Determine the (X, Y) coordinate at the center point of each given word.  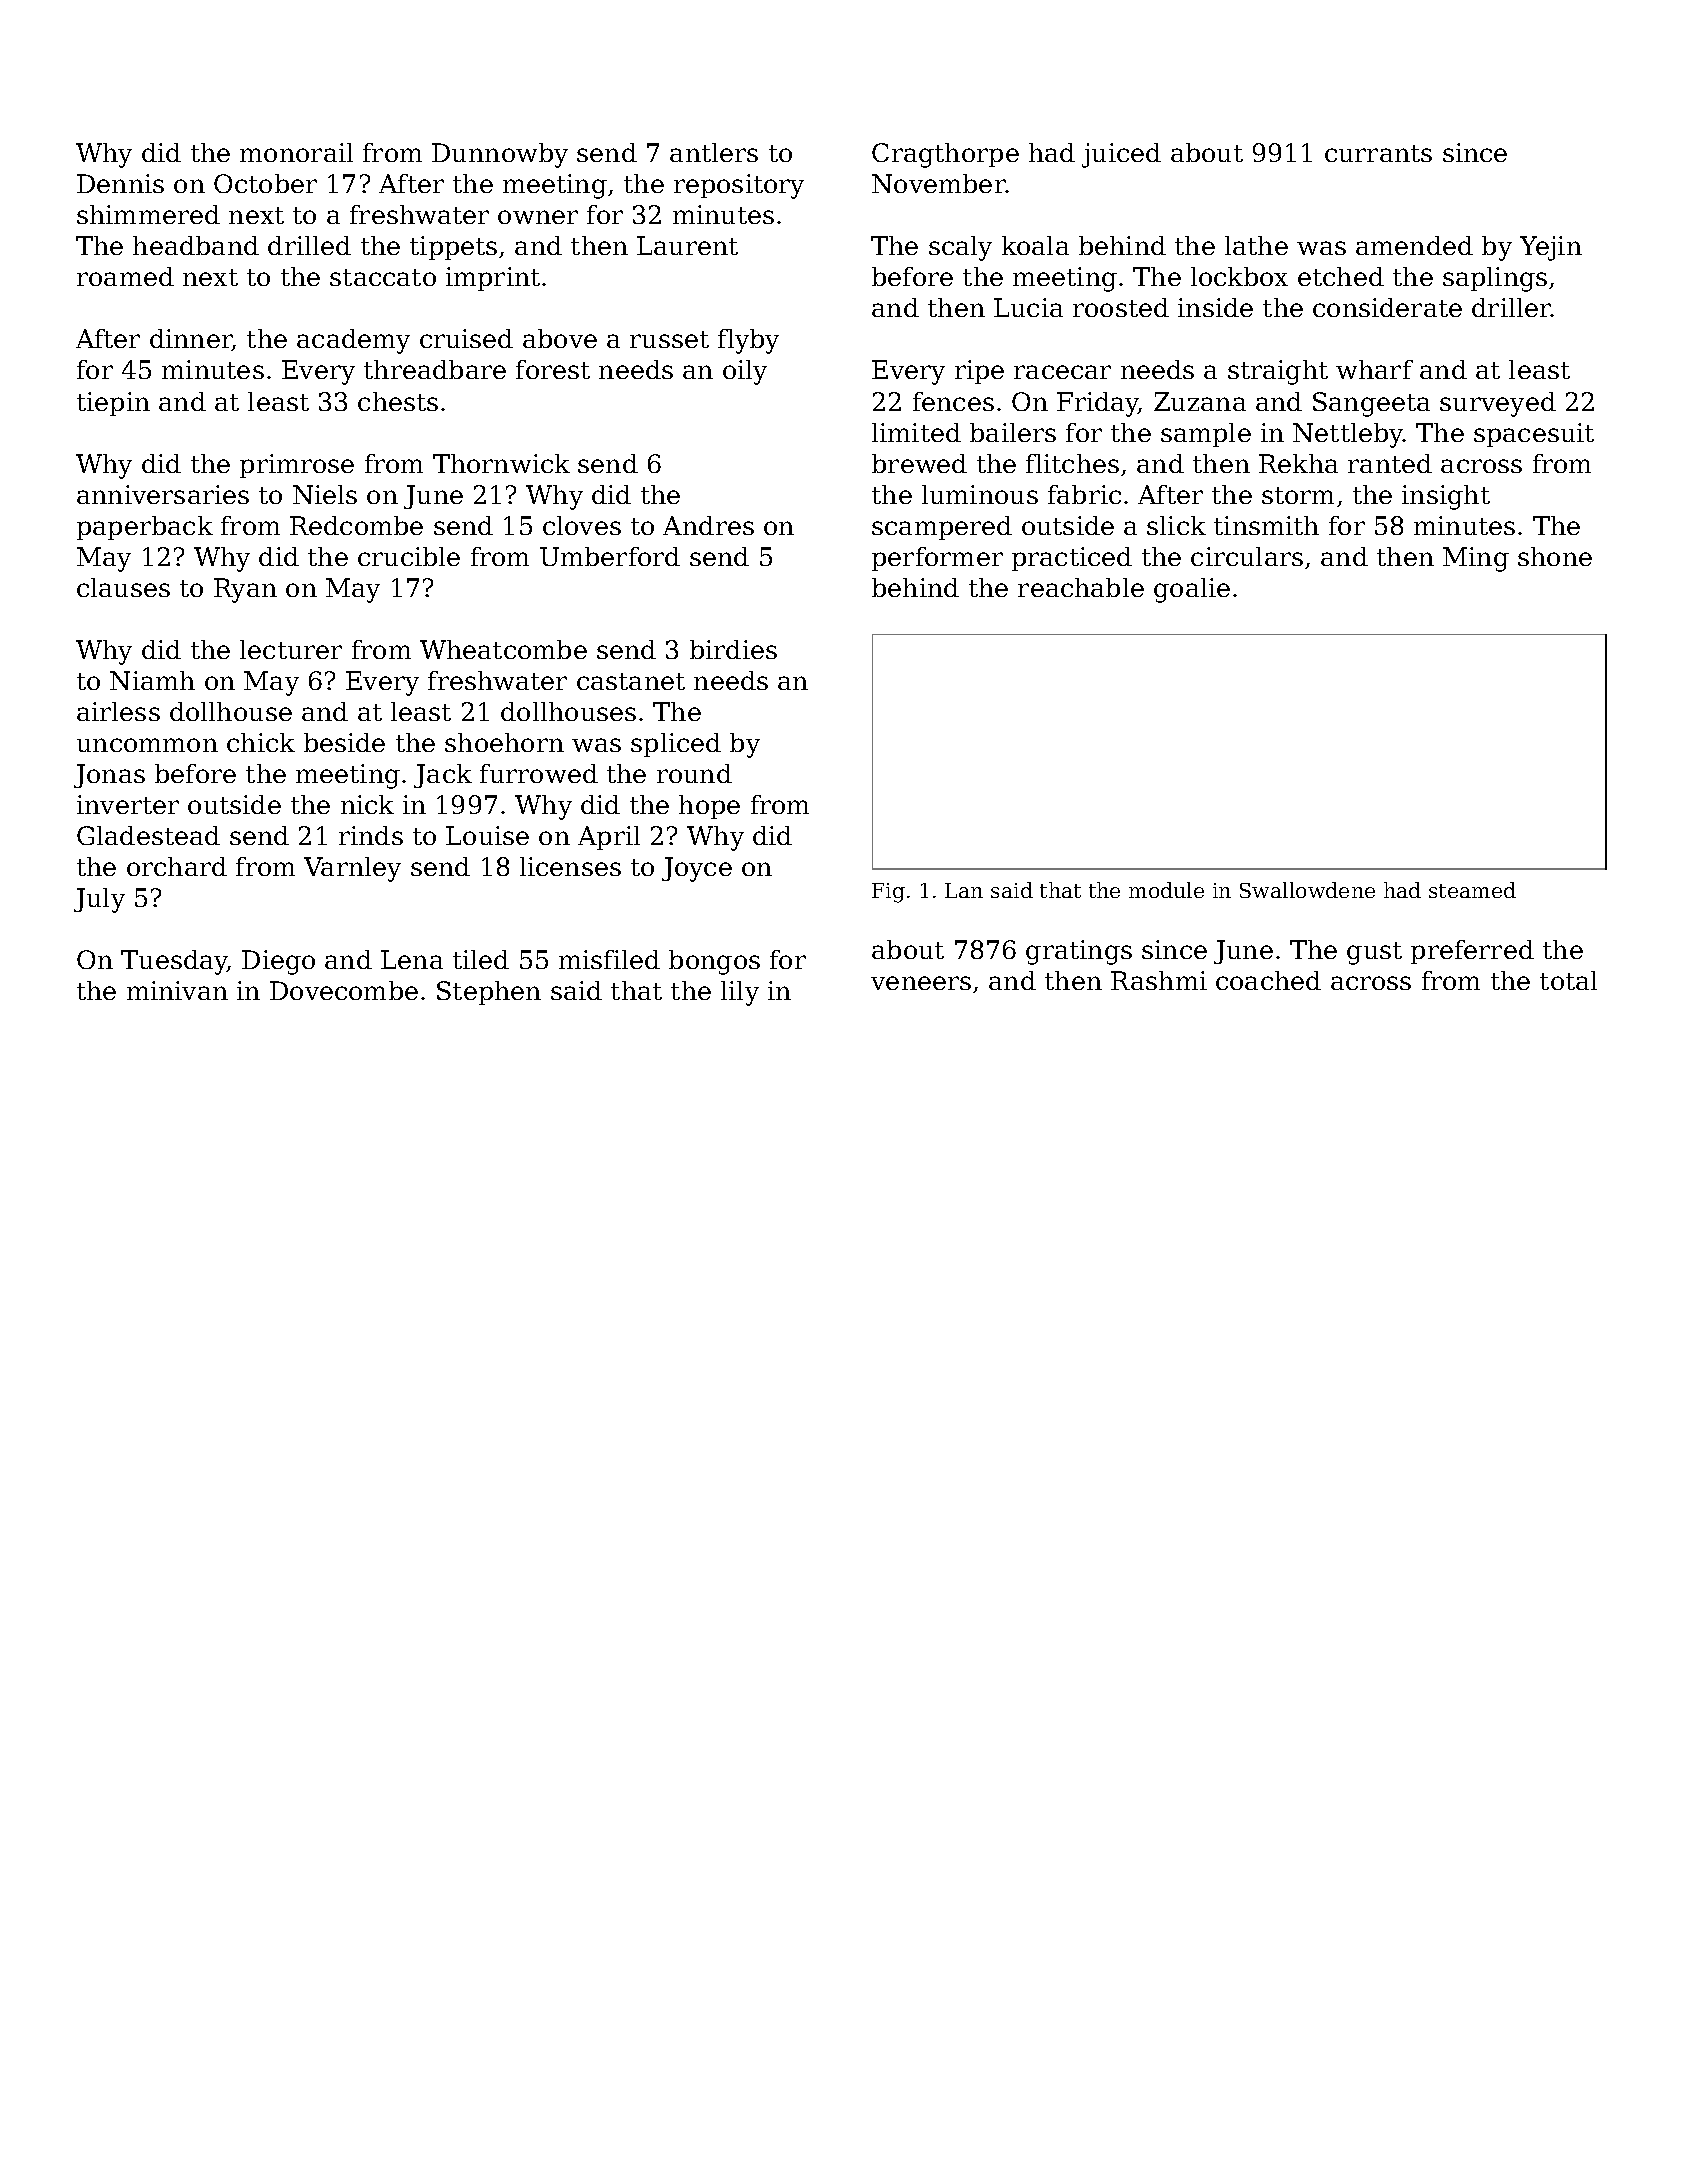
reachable (1081, 587)
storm (1298, 495)
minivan (177, 990)
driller (1511, 307)
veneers (921, 983)
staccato (383, 277)
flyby (748, 341)
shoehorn (504, 742)
